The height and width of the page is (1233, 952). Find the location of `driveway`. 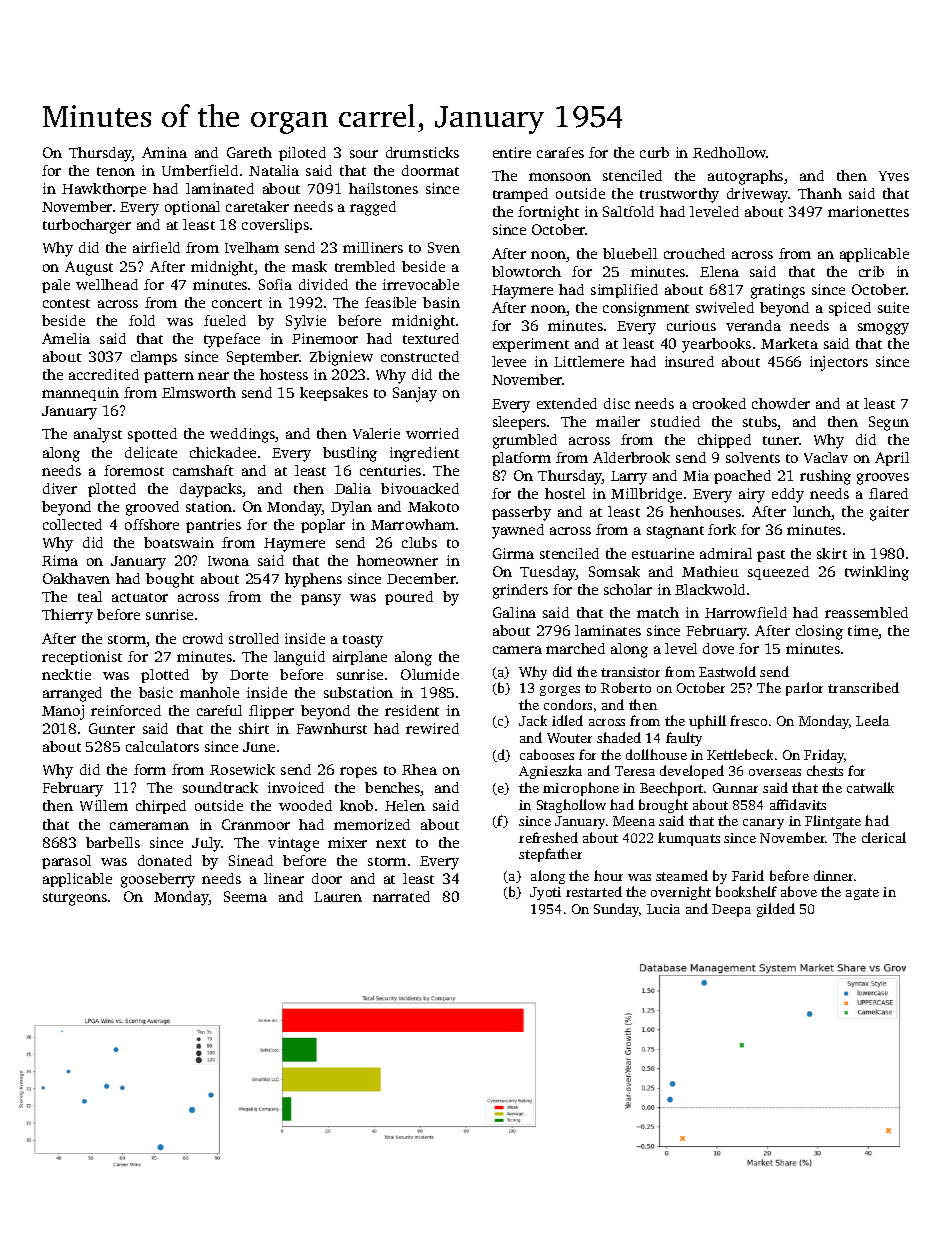

driveway is located at coordinates (758, 195).
